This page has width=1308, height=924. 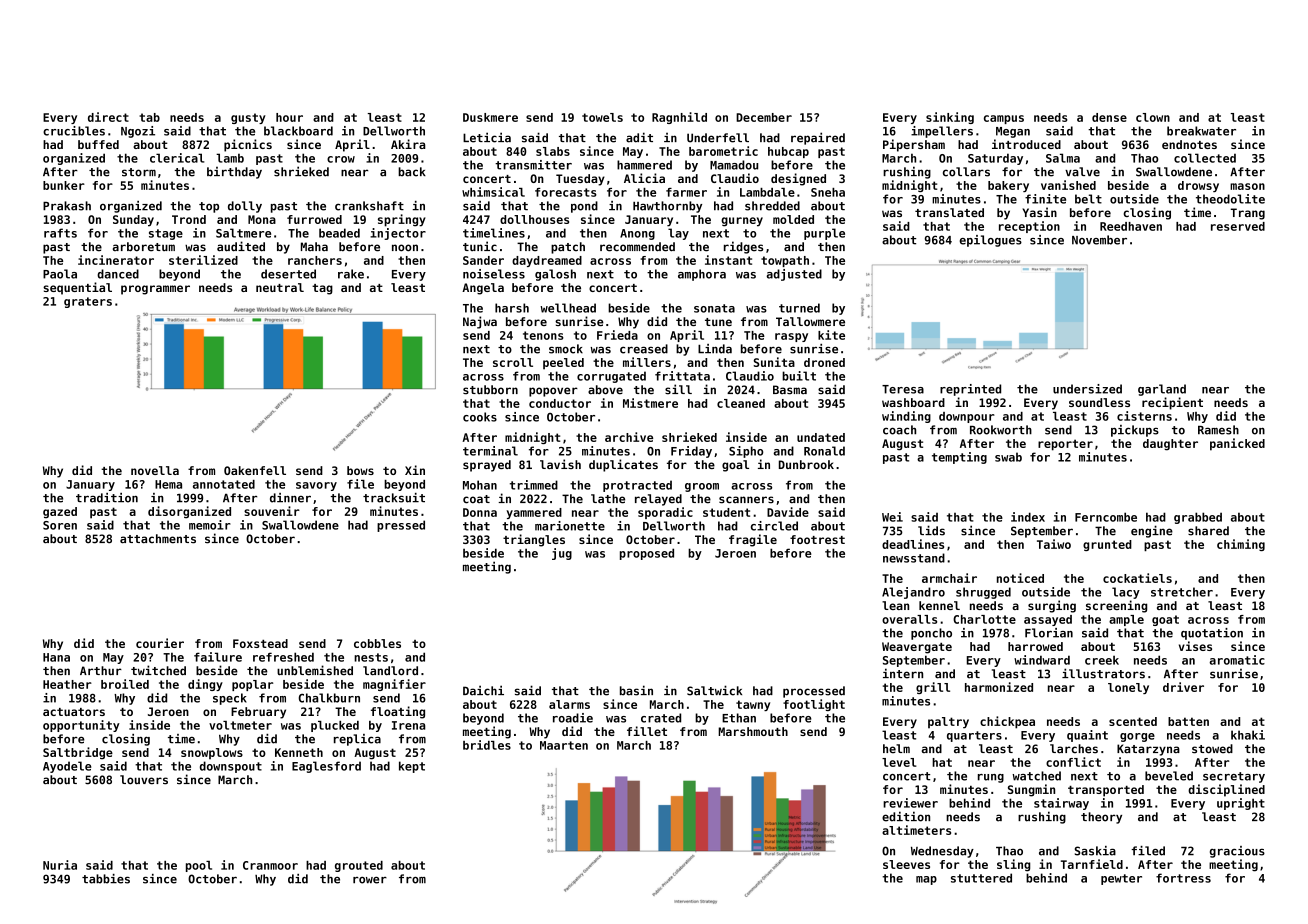 What do you see at coordinates (108, 117) in the page?
I see `direct` at bounding box center [108, 117].
